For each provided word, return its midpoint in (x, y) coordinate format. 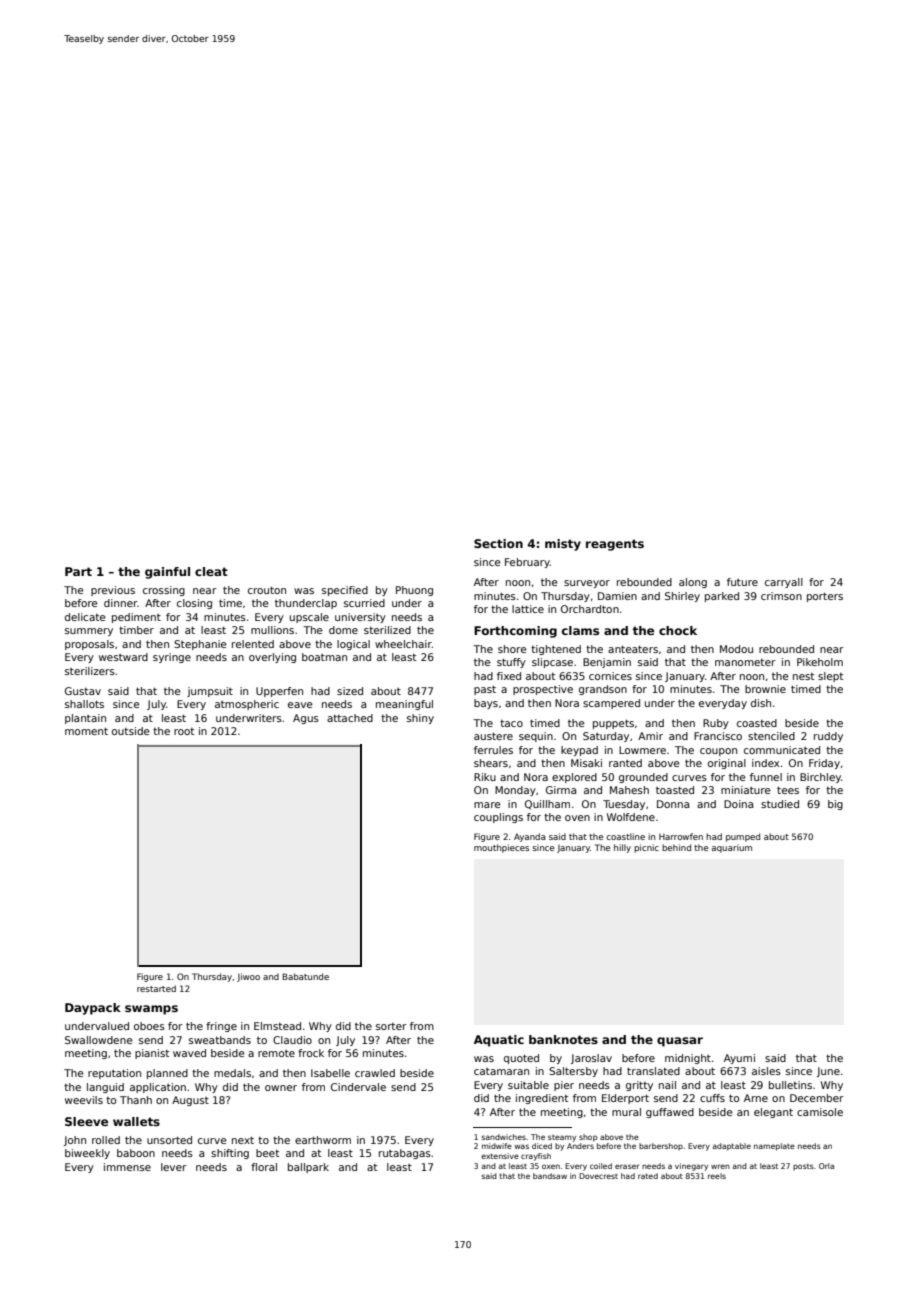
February (527, 563)
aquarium (732, 848)
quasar (680, 1042)
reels (717, 1176)
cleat (211, 571)
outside (131, 731)
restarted (156, 988)
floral (264, 1167)
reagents (615, 545)
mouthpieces (501, 848)
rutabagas (405, 1154)
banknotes (563, 1039)
